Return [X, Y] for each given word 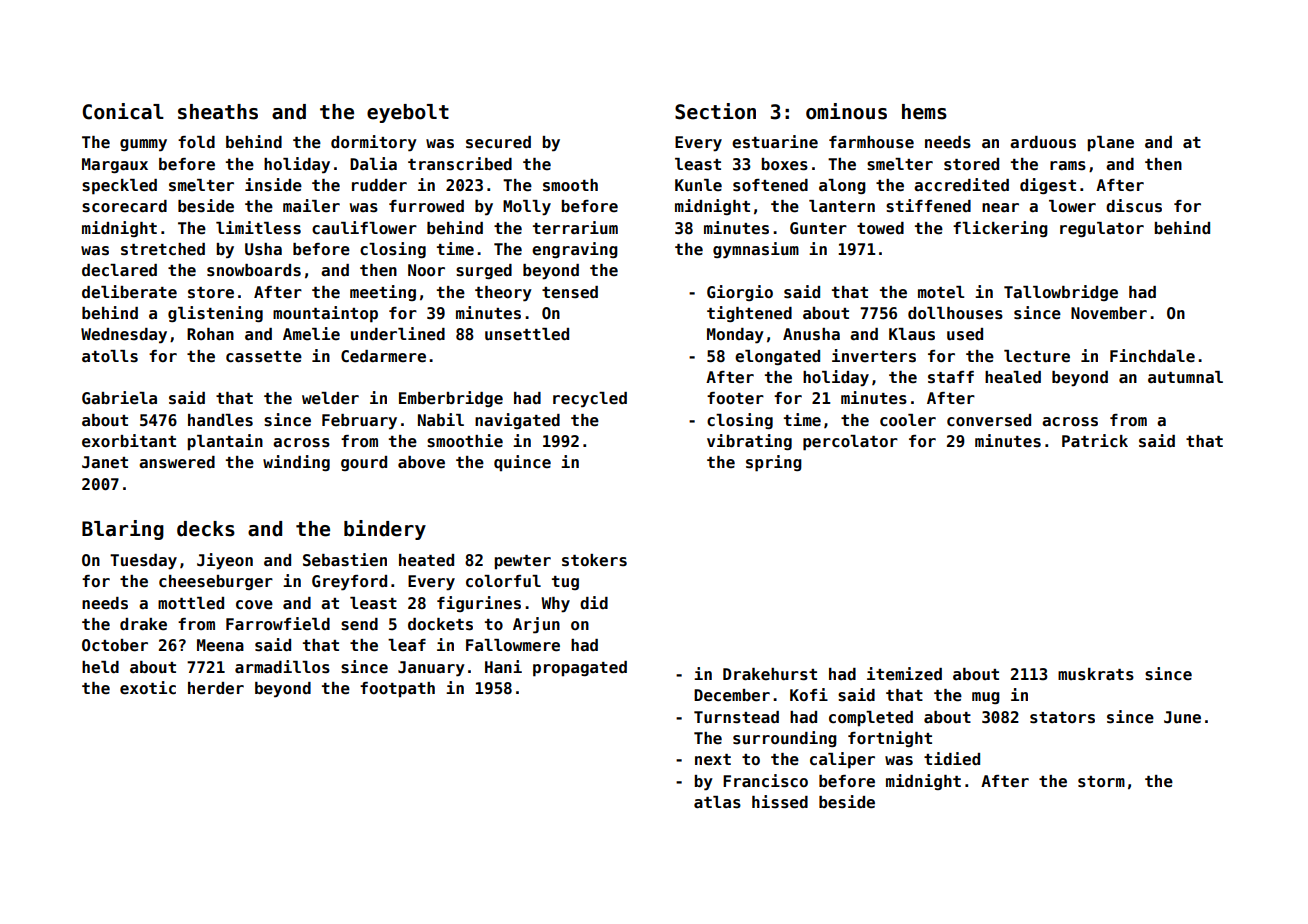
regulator [1102, 229]
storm [1101, 782]
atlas [717, 802]
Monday [735, 336]
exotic [148, 687]
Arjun [536, 625]
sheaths [218, 112]
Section [715, 111]
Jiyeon [225, 561]
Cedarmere [383, 356]
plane [1110, 144]
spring [774, 463]
